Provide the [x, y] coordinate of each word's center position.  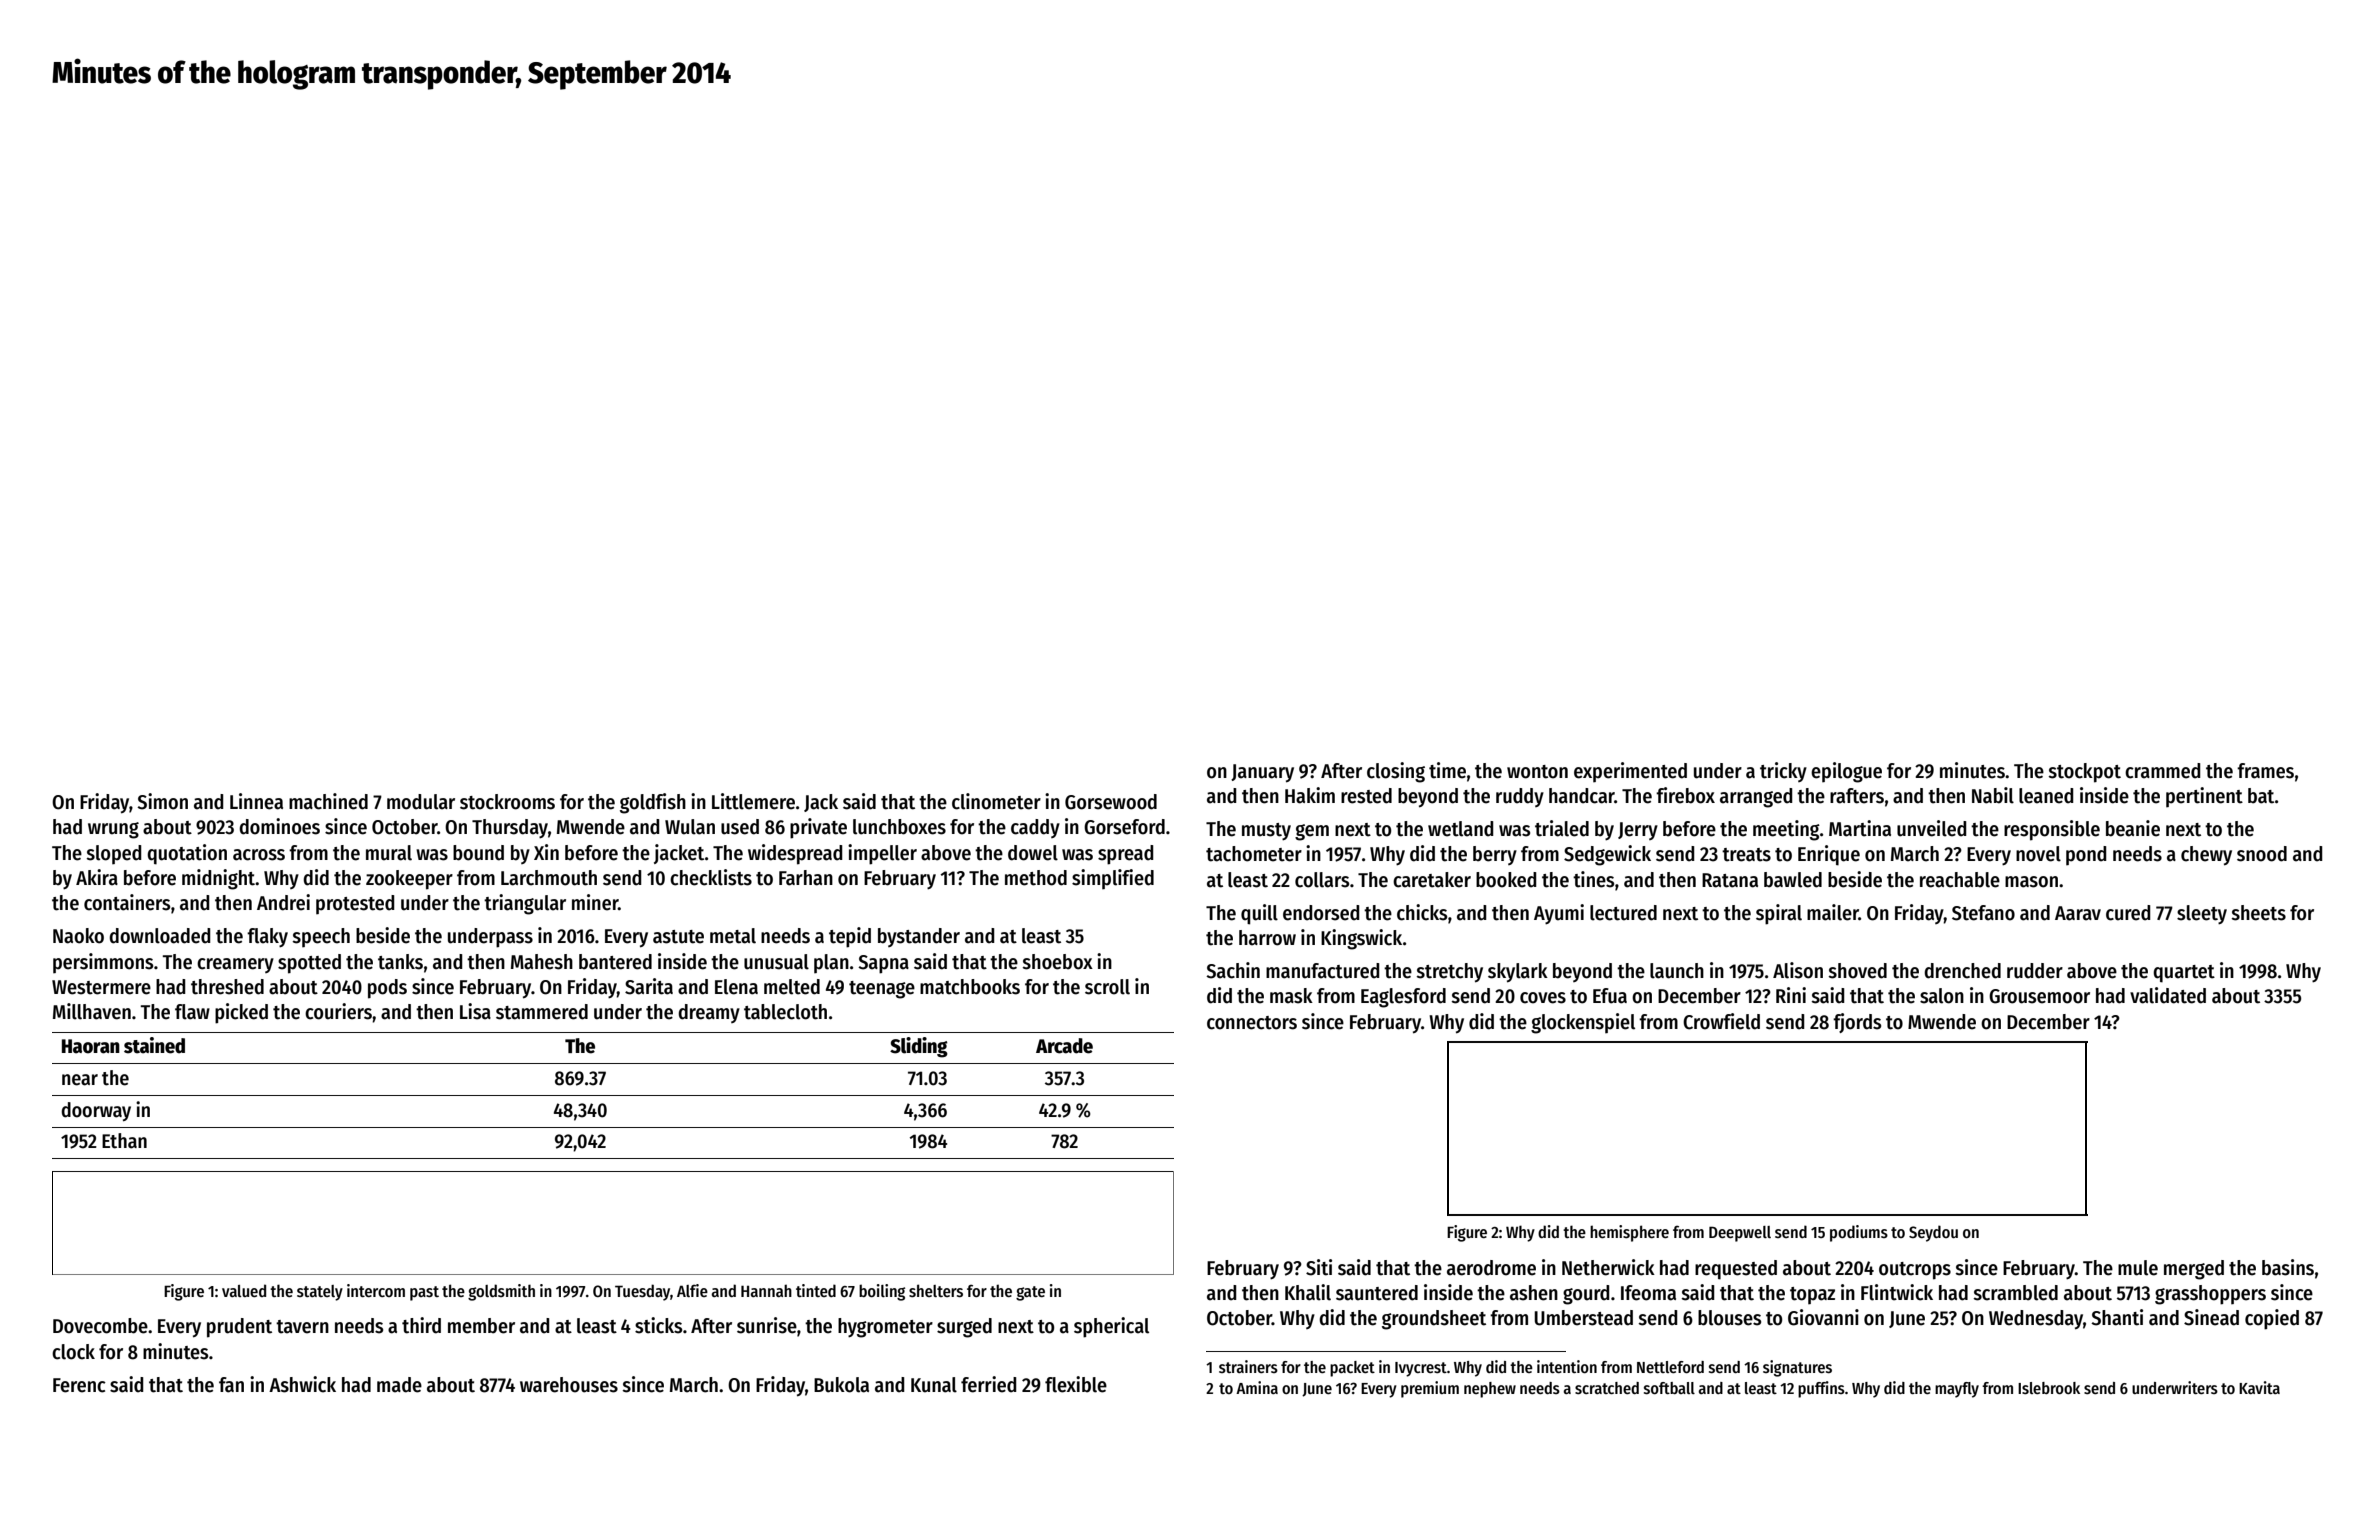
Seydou [1933, 1233]
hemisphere [1629, 1233]
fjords [1857, 1023]
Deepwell [1740, 1234]
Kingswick [1361, 939]
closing [1396, 772]
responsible [2052, 830]
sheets [2258, 913]
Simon [162, 801]
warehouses [569, 1385]
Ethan [124, 1141]
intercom [376, 1290]
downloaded [160, 936]
